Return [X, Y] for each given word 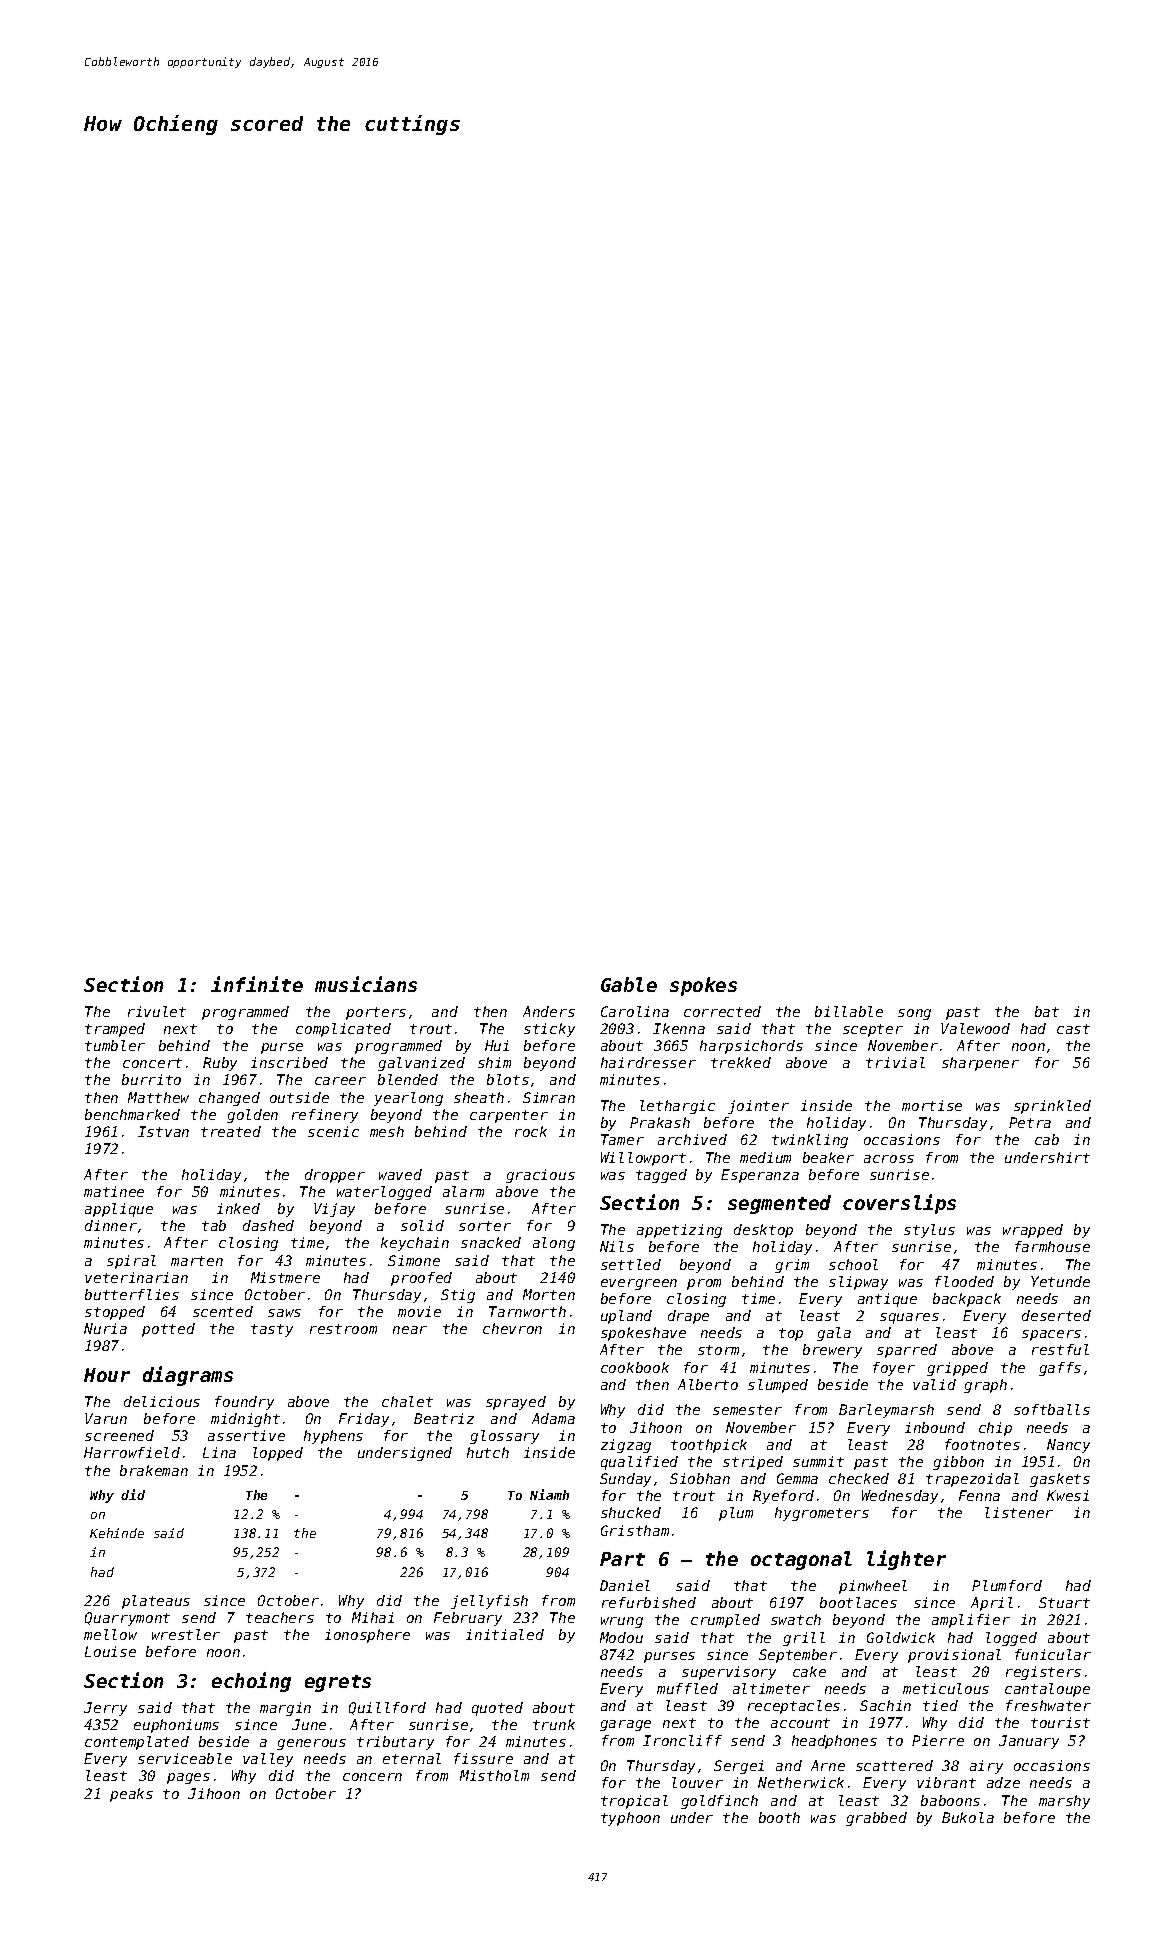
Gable [629, 984]
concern [372, 1777]
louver [697, 1782]
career [340, 1081]
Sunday [625, 1480]
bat [1047, 1011]
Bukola [968, 1817]
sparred [907, 1351]
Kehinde [117, 1533]
